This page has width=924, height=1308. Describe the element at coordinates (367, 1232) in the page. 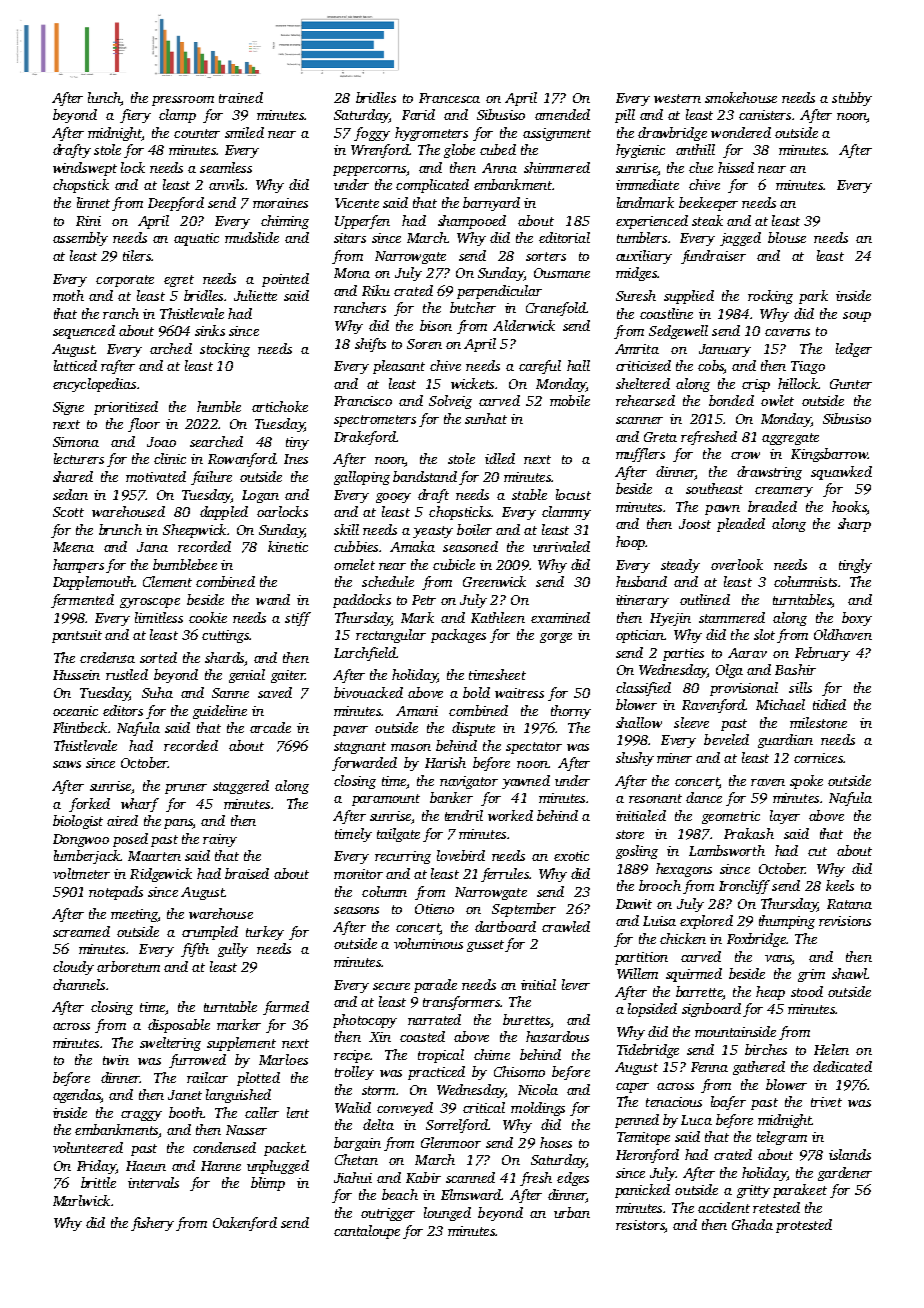

I see `cantaloupe` at that location.
